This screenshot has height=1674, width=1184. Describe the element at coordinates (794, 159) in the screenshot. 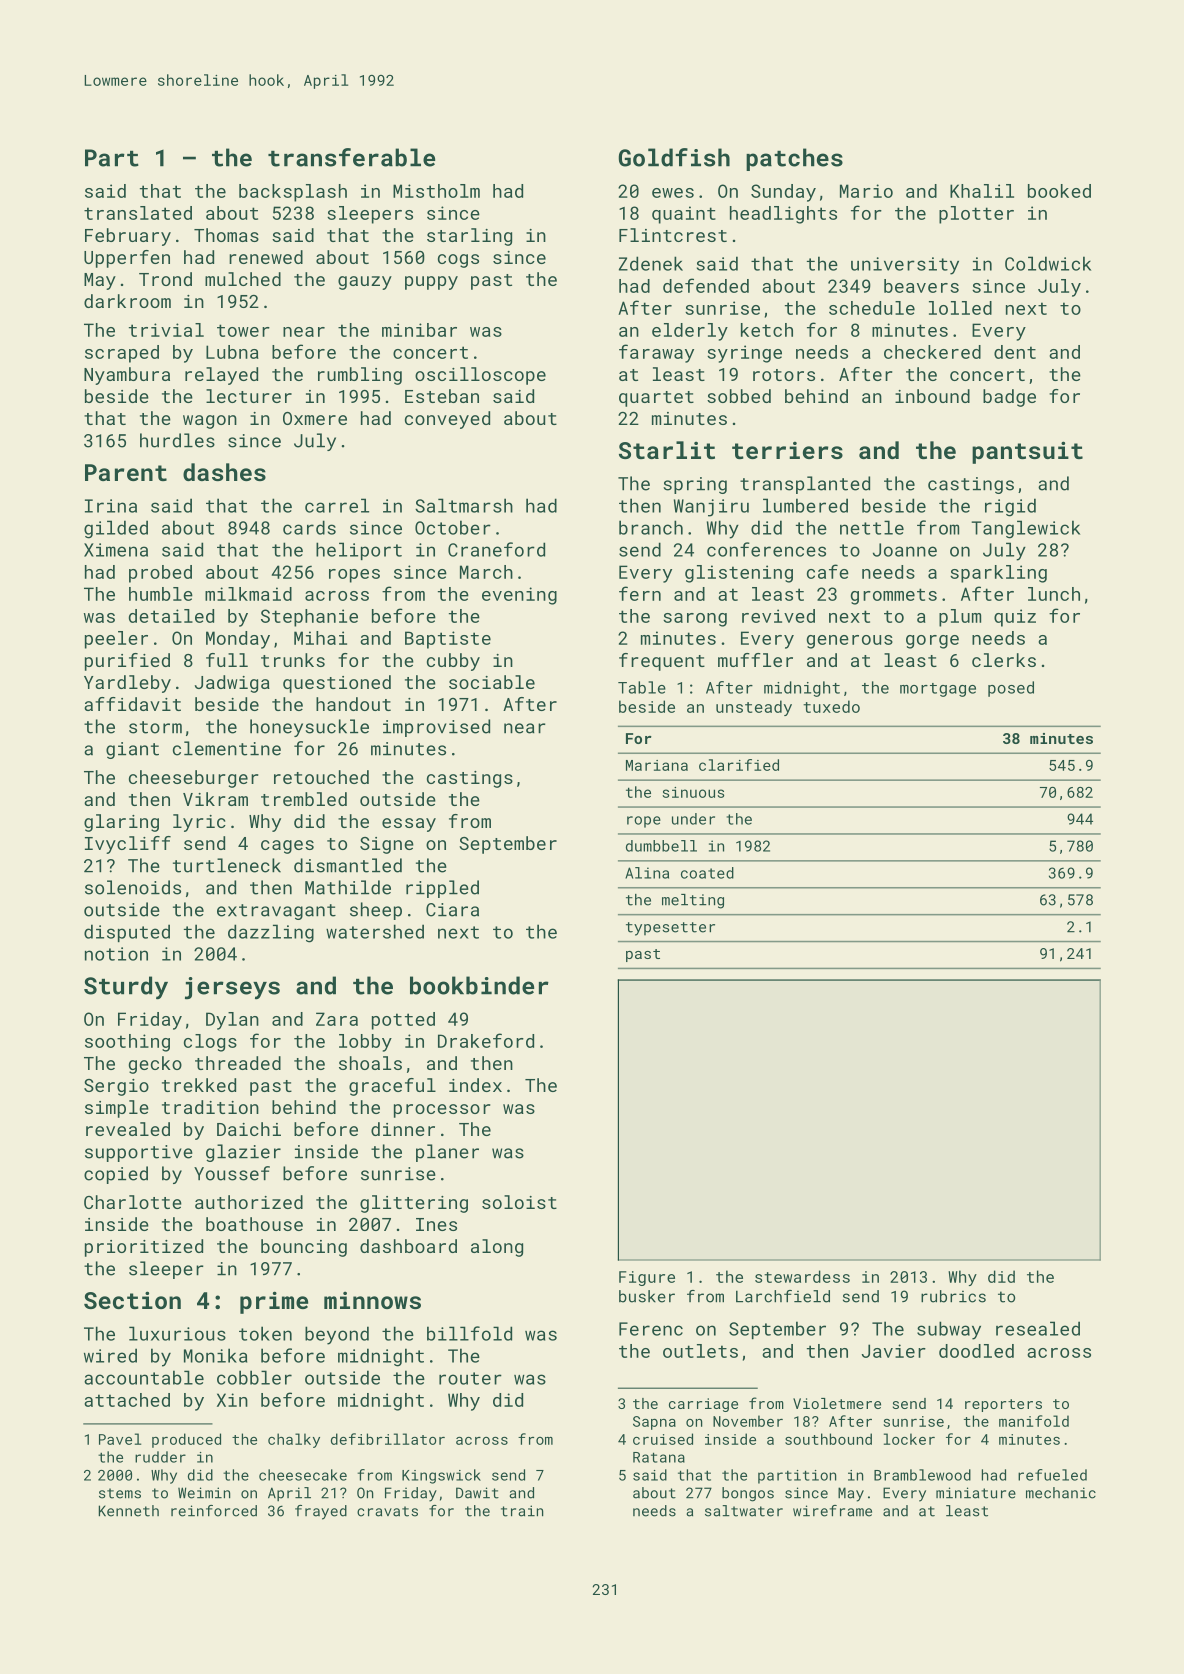

I see `patches` at that location.
